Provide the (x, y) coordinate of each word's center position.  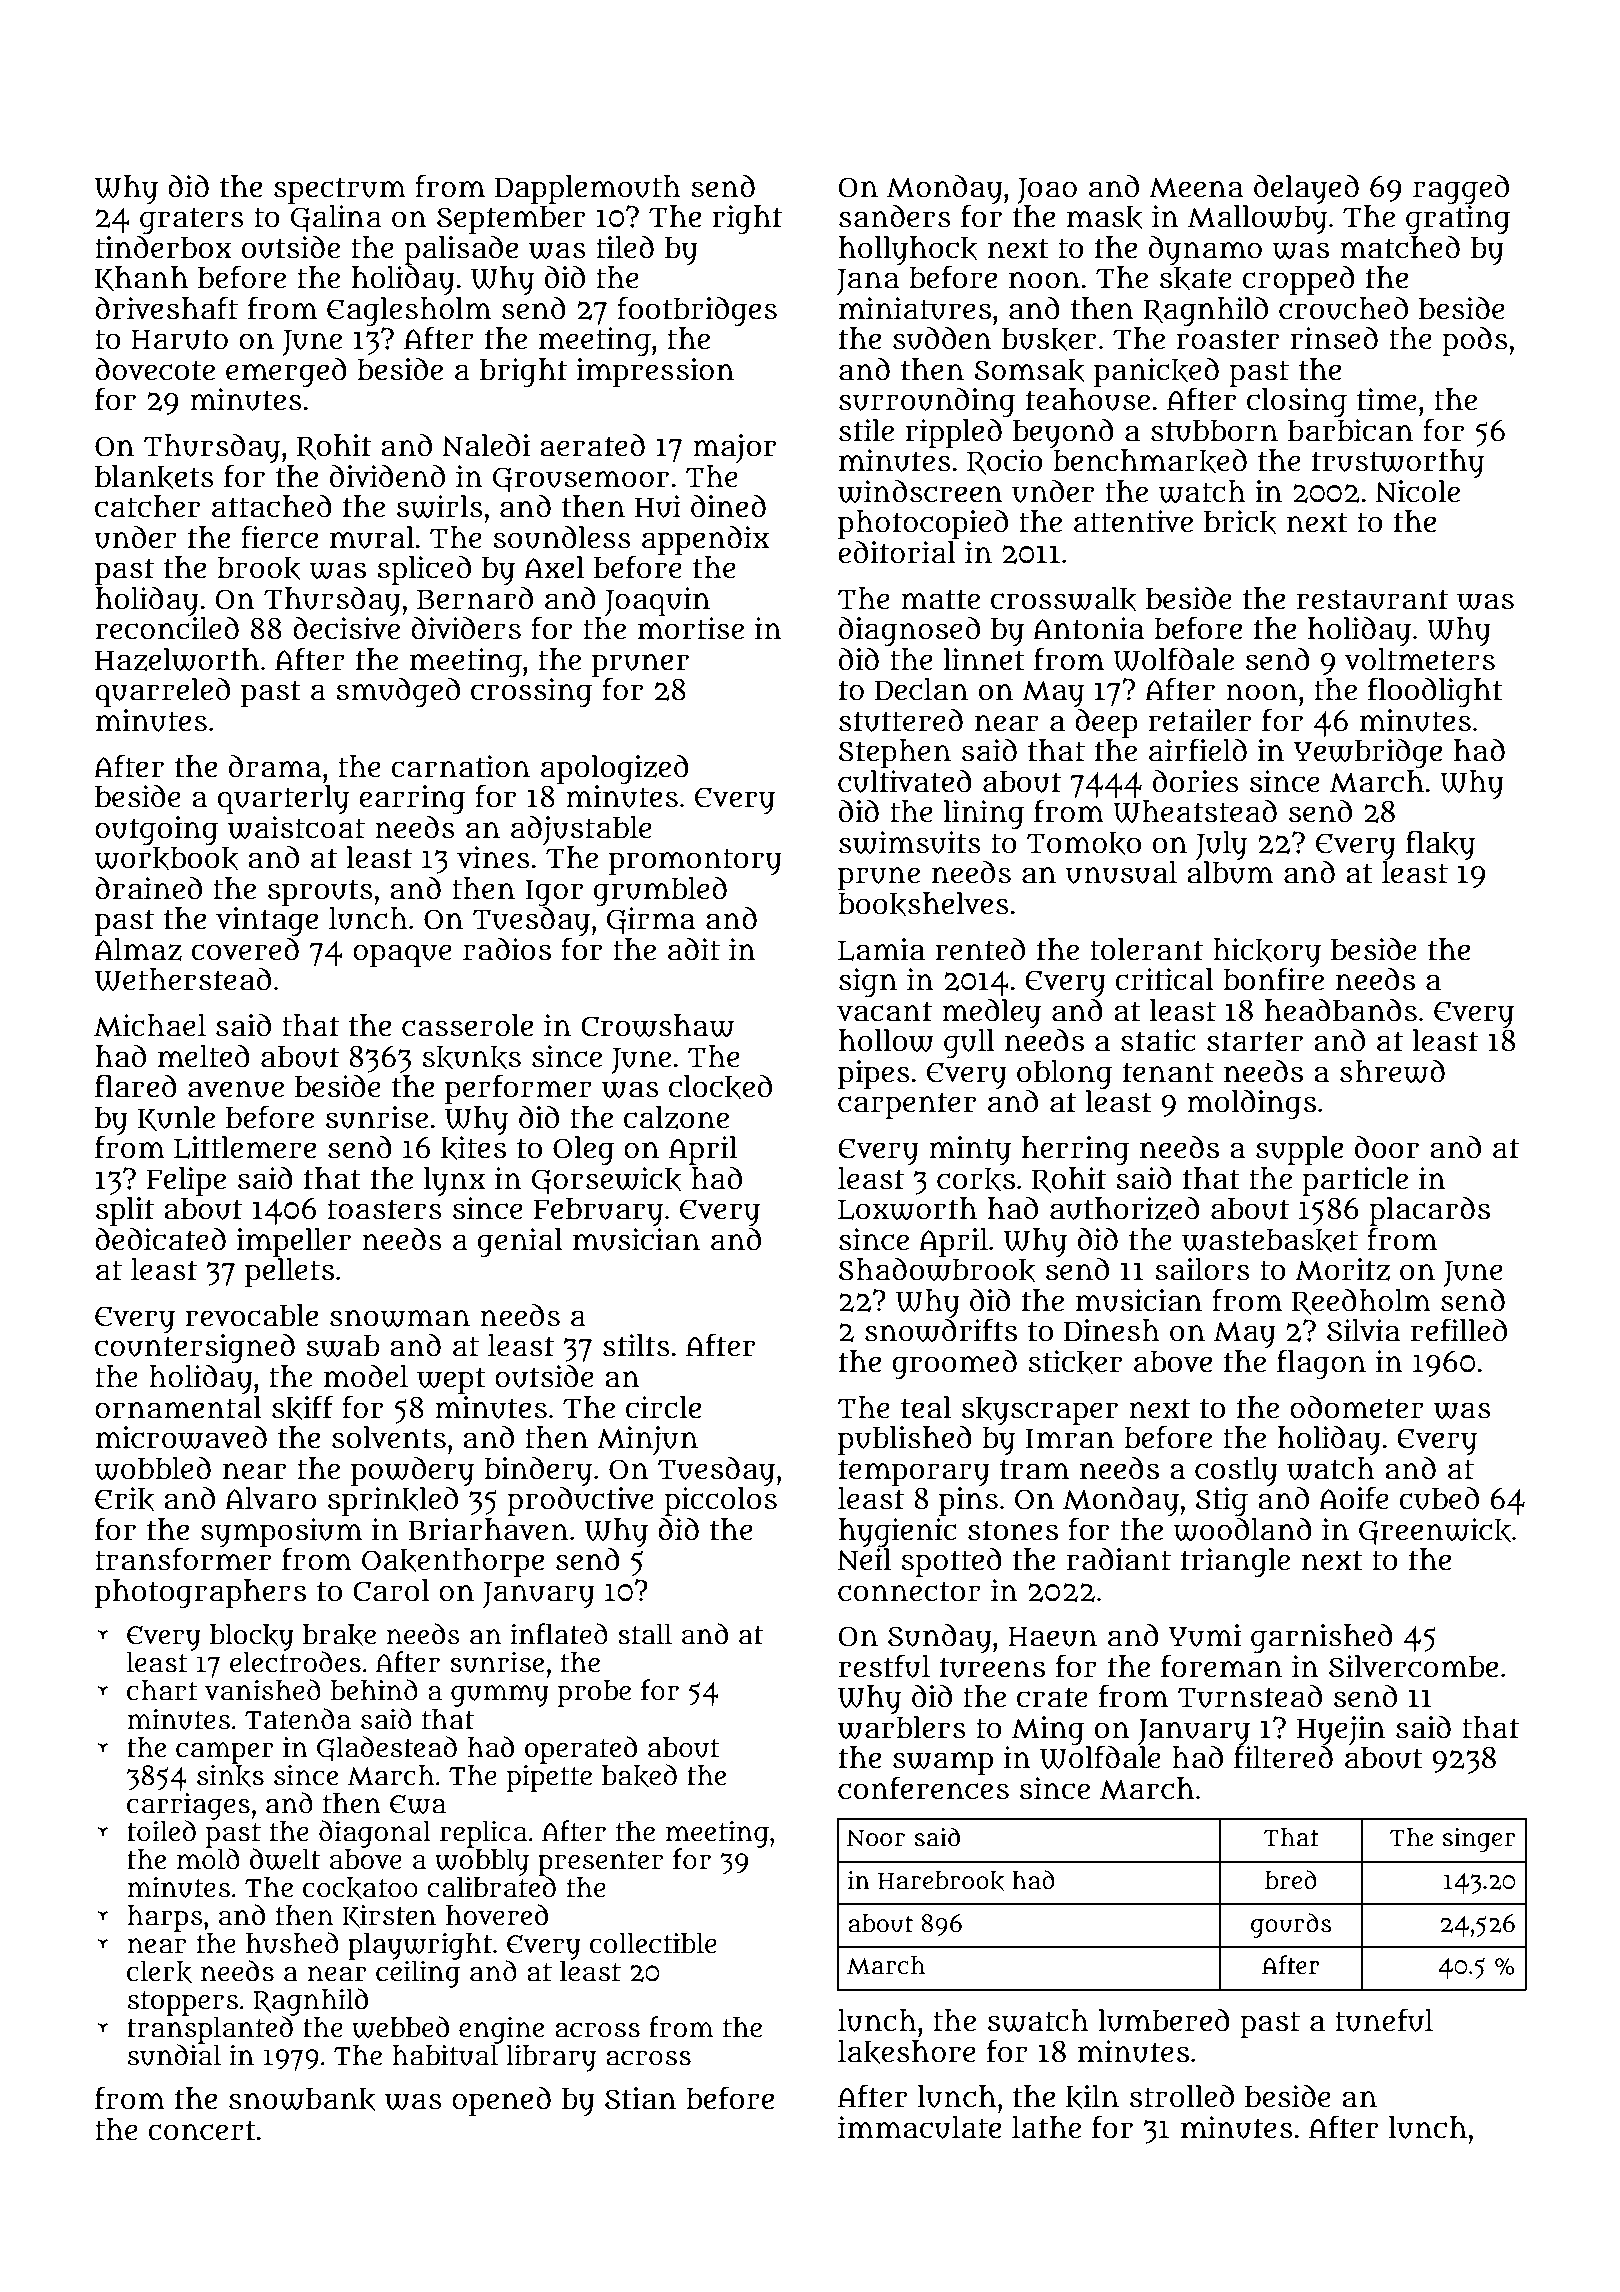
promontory (695, 862)
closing (1297, 403)
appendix (705, 540)
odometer (1357, 1407)
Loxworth (907, 1208)
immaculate (919, 2127)
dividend (387, 476)
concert (202, 2130)
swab (343, 1345)
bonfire (1273, 979)
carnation (460, 766)
